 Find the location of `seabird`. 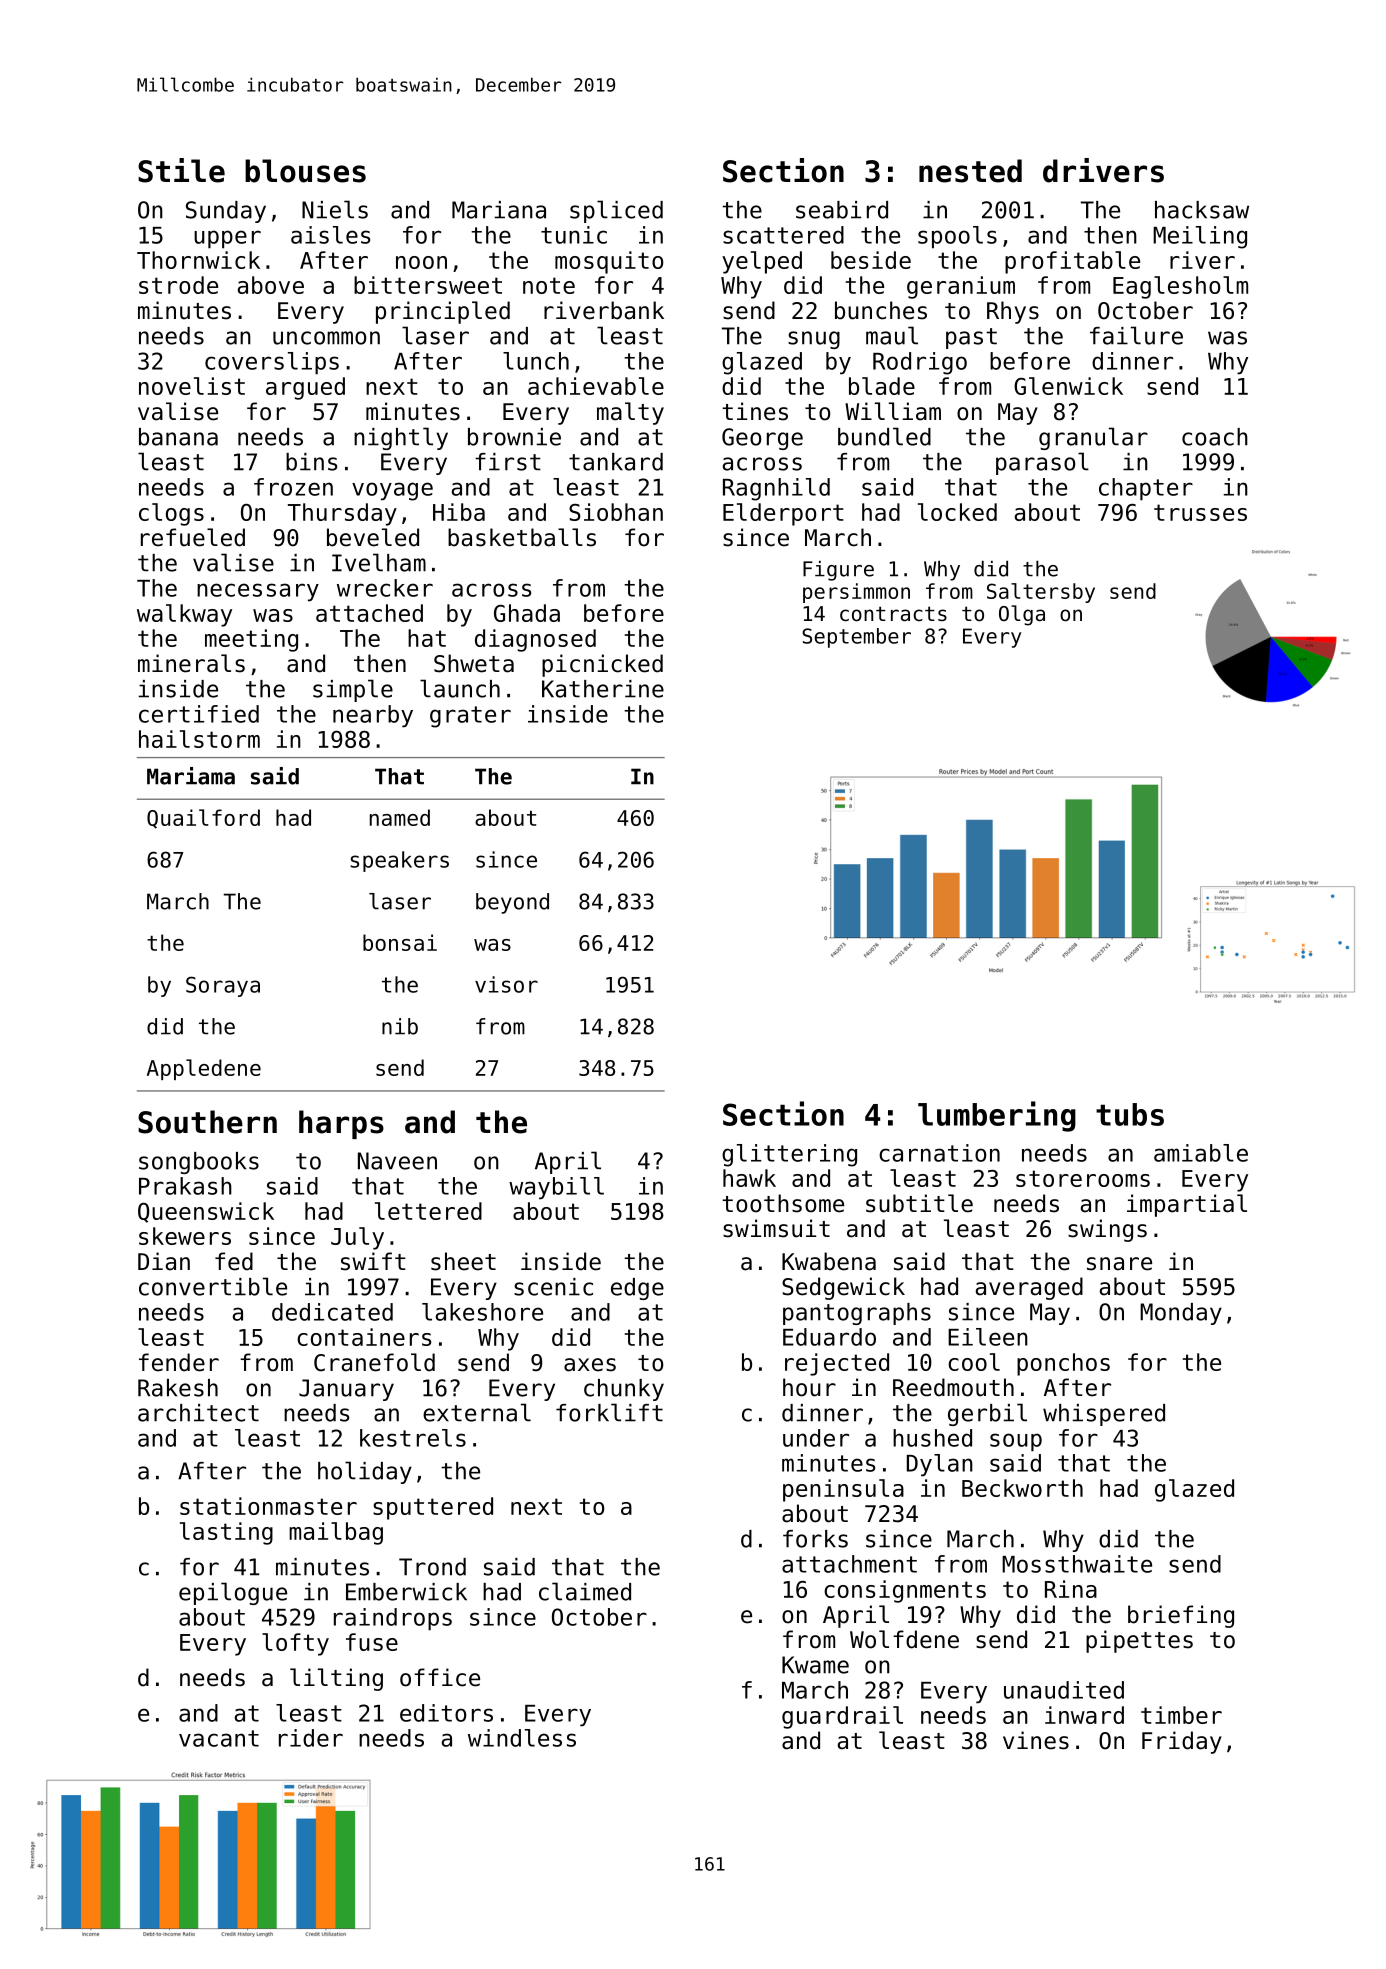

seabird is located at coordinates (842, 210).
